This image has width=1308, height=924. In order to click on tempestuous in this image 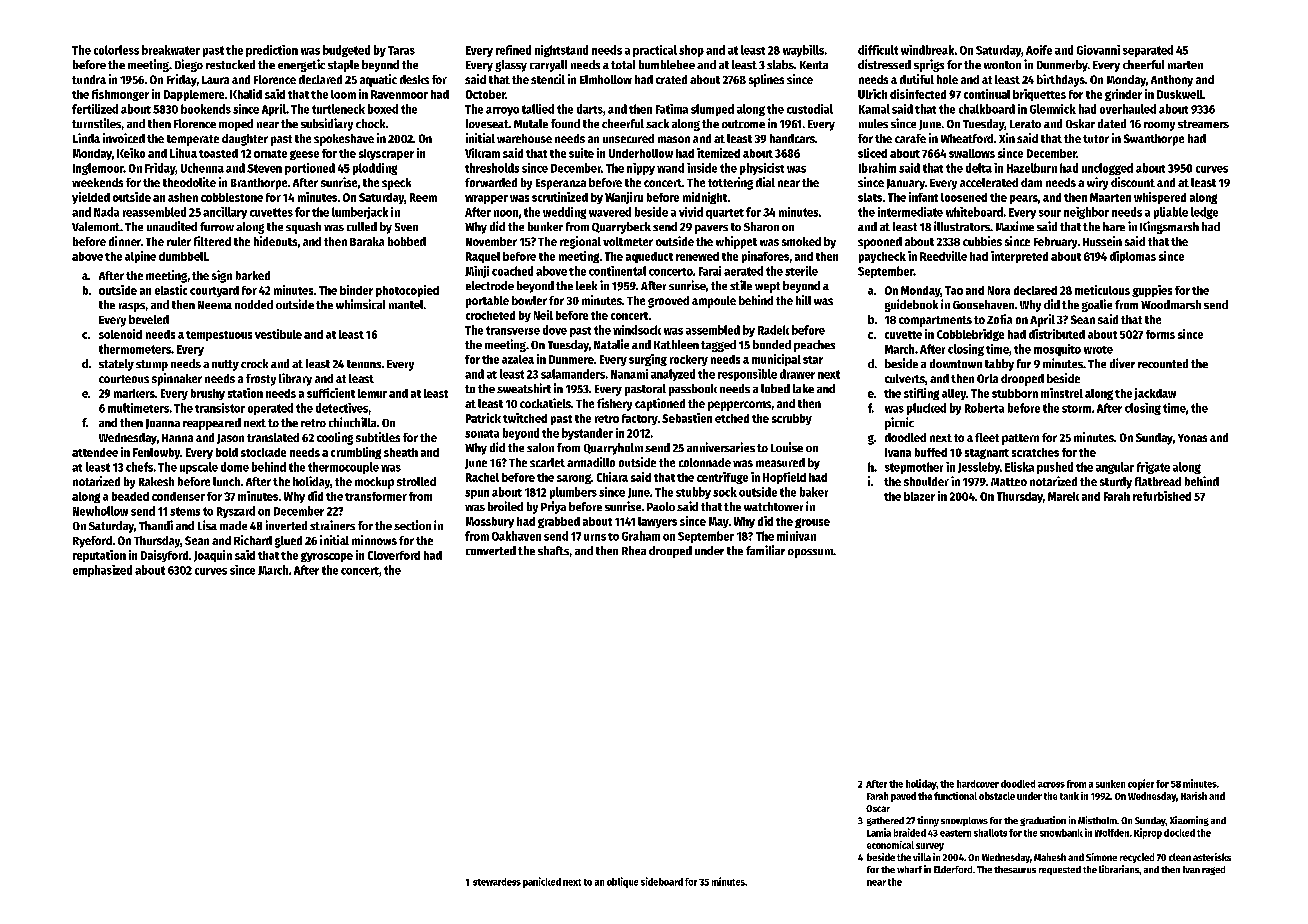, I will do `click(219, 336)`.
